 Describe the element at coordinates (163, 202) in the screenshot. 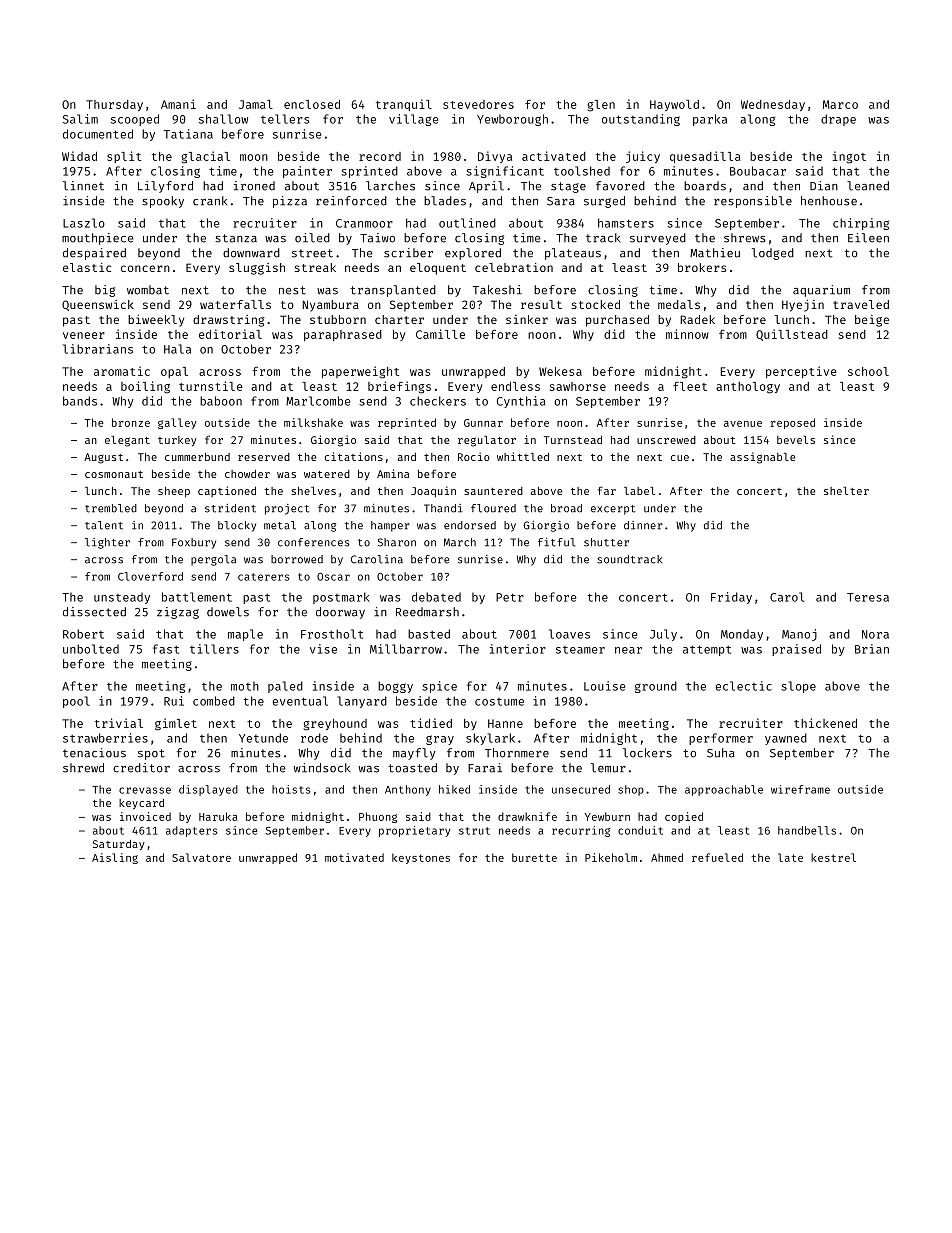

I see `spooky` at that location.
